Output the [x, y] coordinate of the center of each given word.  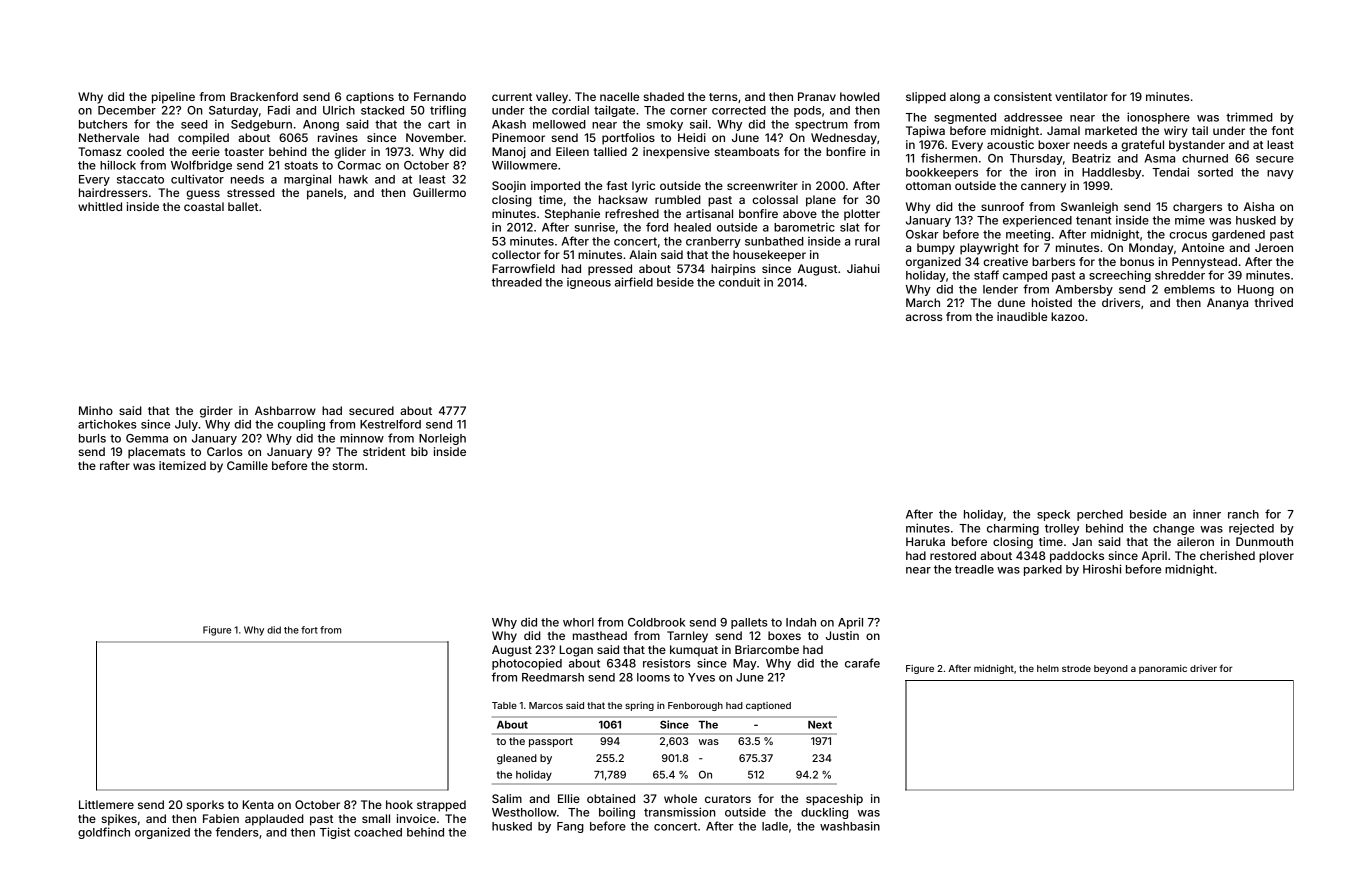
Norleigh [442, 439]
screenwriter [762, 185]
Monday [1151, 249]
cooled [145, 151]
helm [1048, 668]
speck [1053, 515]
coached [378, 832]
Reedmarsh [553, 677]
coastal [204, 206]
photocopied [527, 664]
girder [216, 412]
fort [309, 630]
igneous [589, 283]
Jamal [1063, 130]
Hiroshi [1102, 569]
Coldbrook [656, 622]
